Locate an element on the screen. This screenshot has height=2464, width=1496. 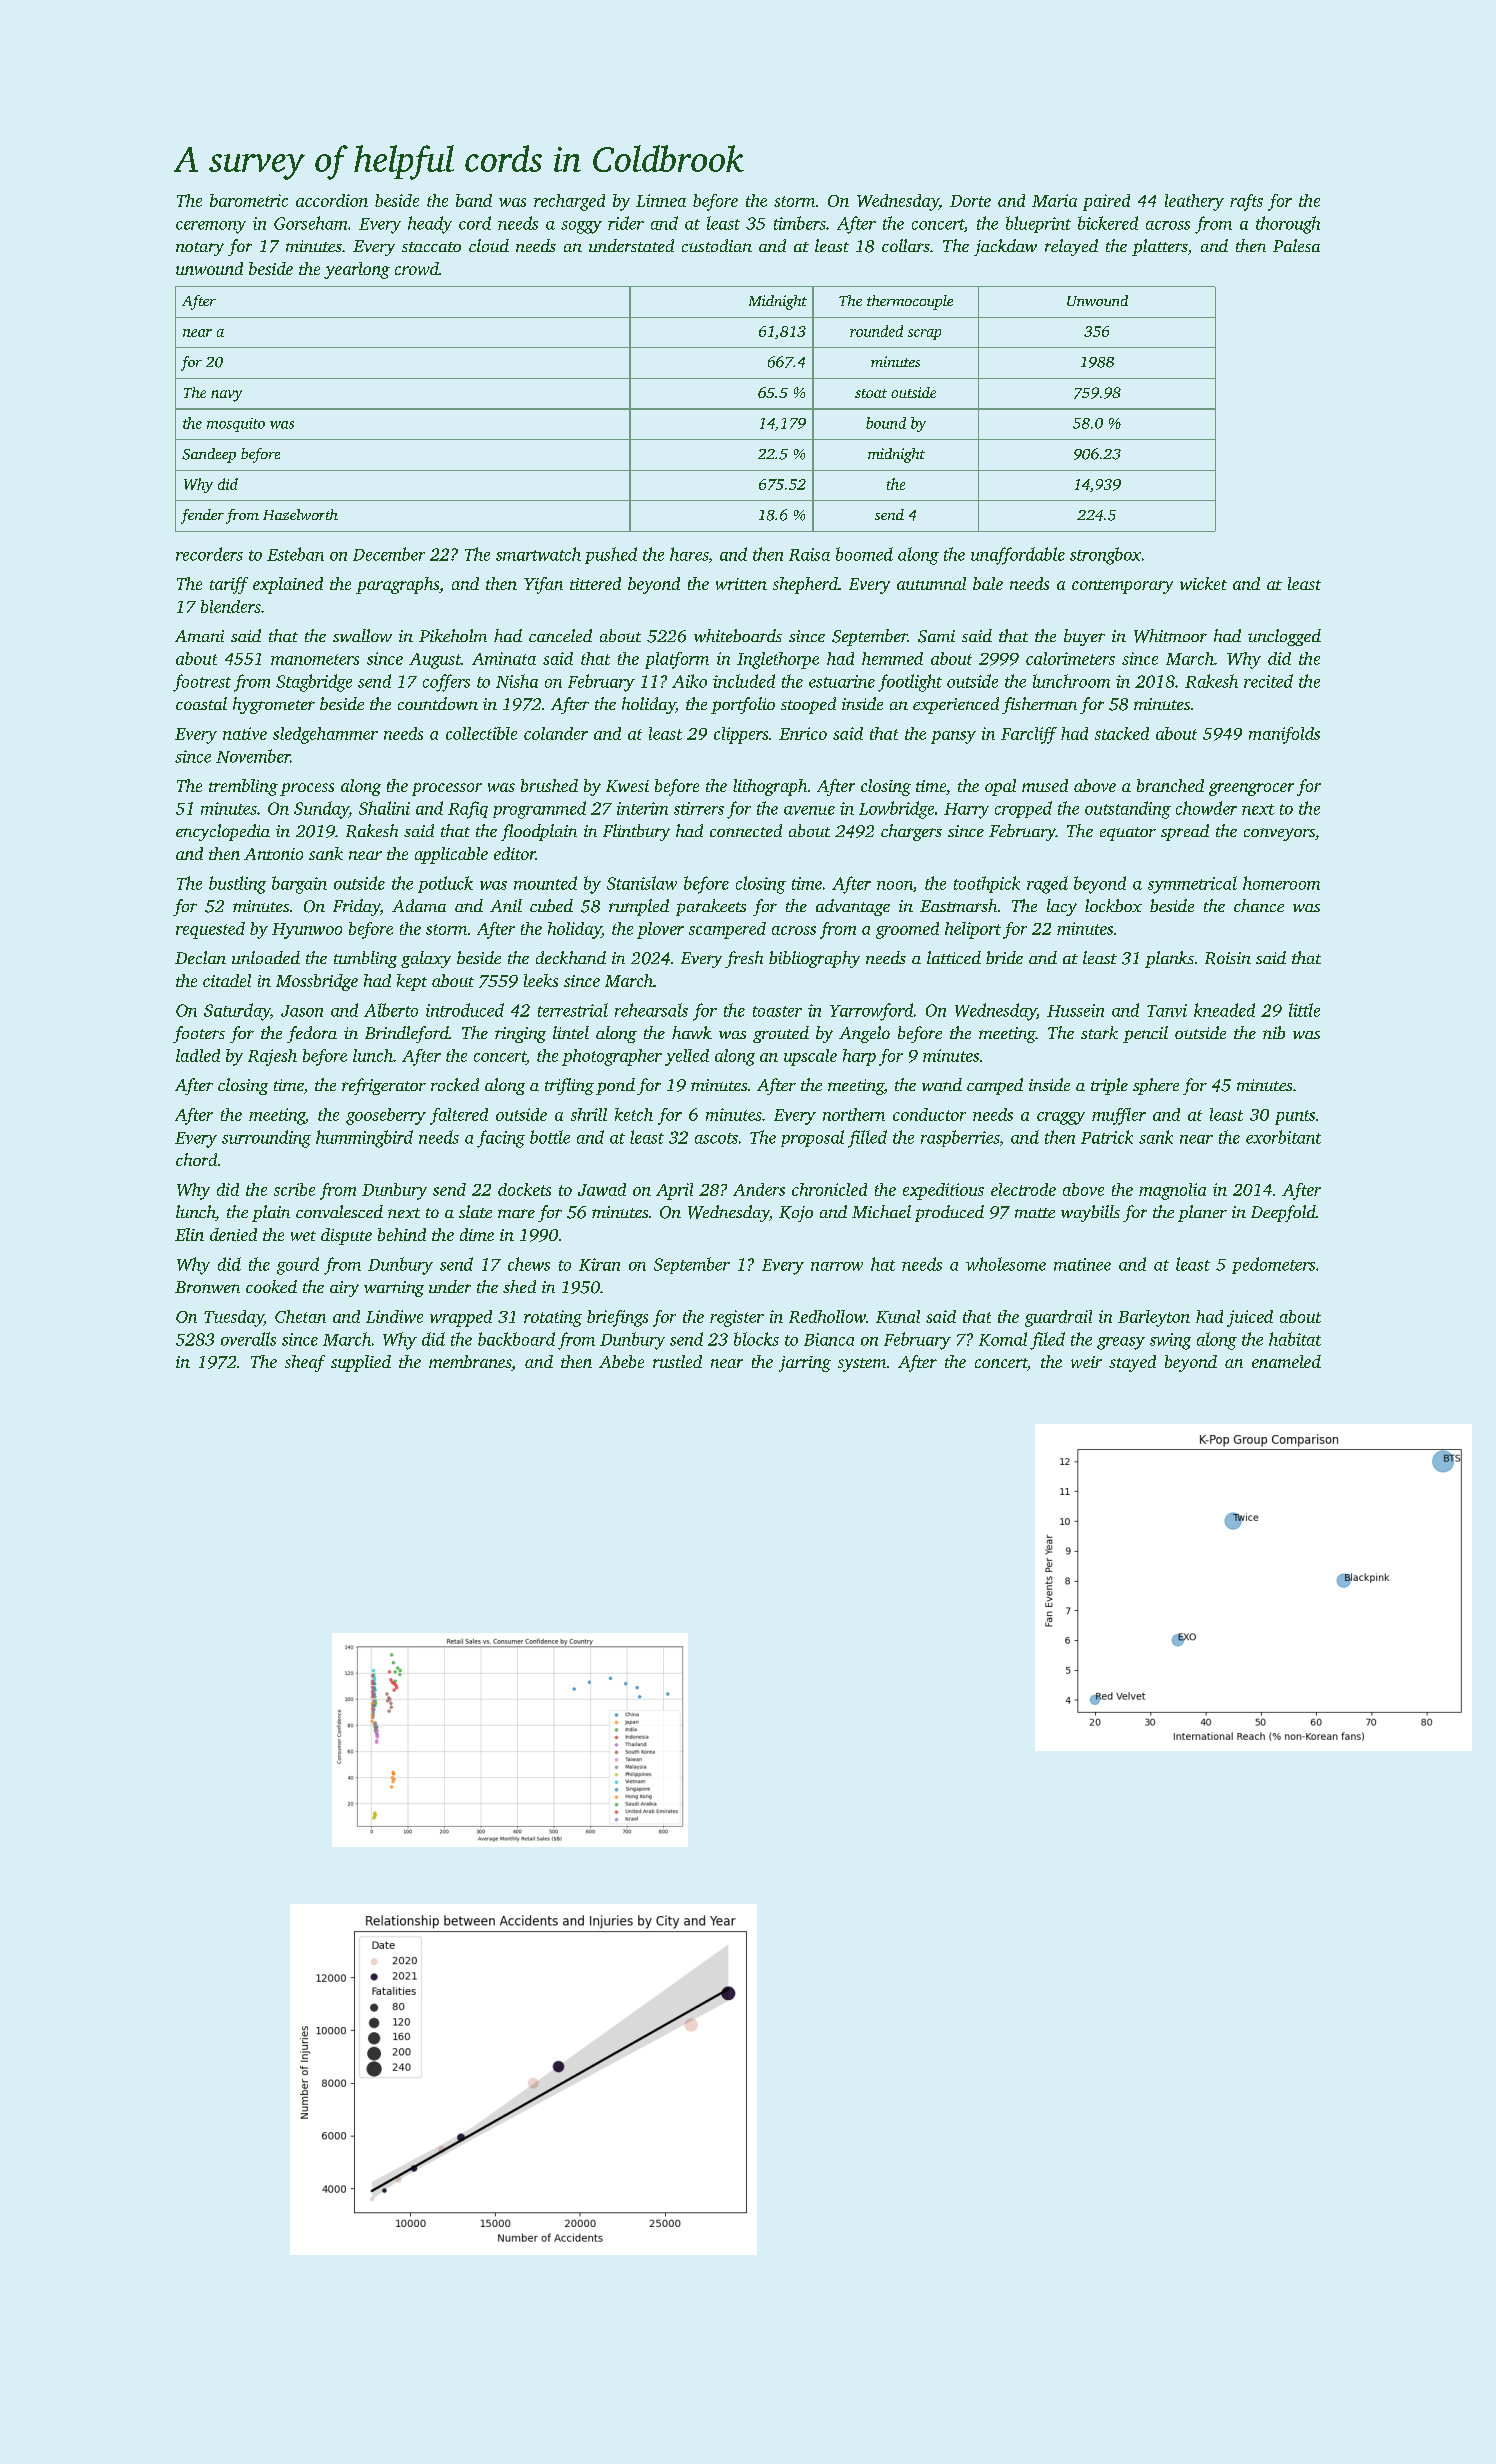
jarring is located at coordinates (805, 1364).
